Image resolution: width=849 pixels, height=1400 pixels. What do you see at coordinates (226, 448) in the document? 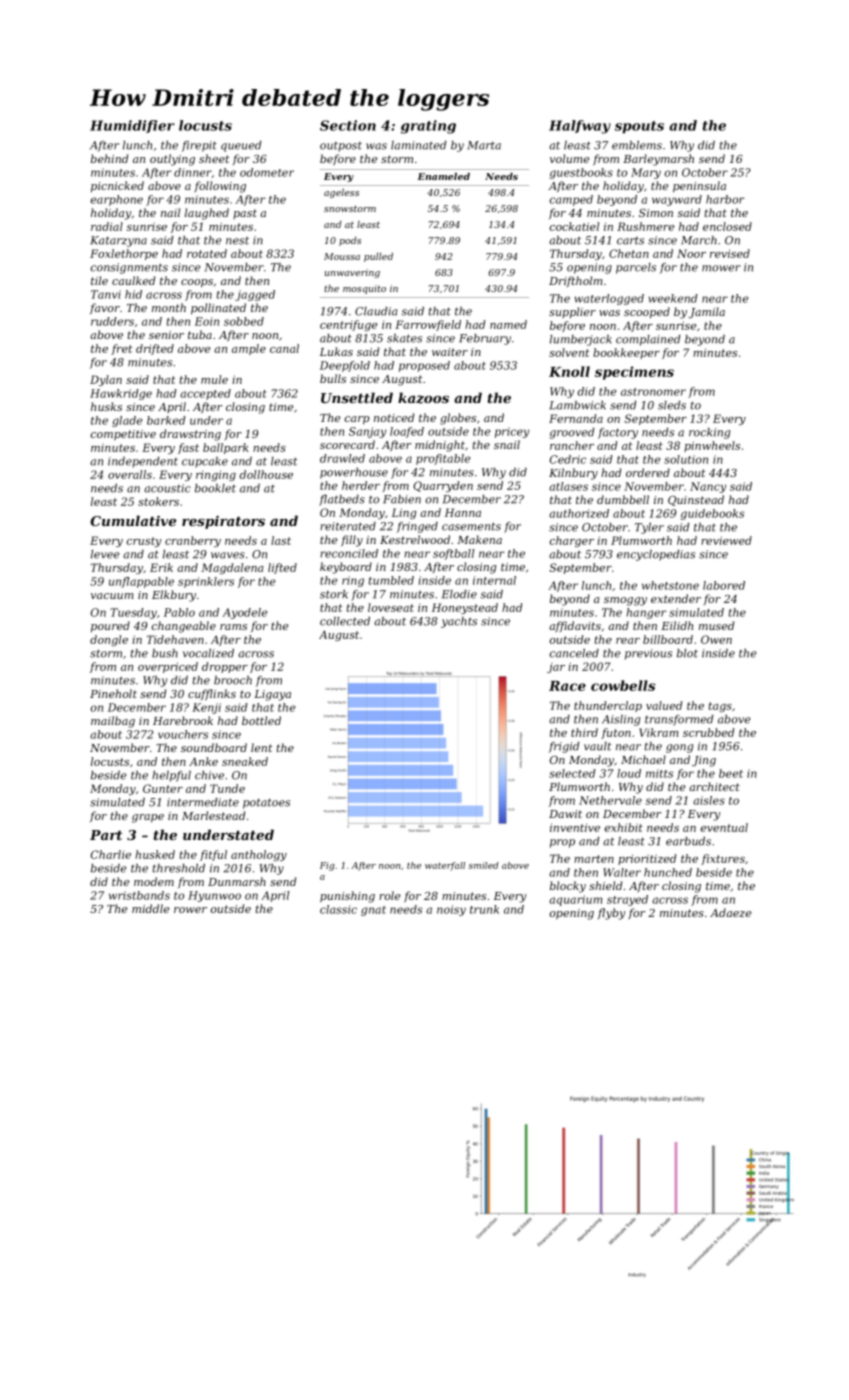
I see `ballpark` at bounding box center [226, 448].
